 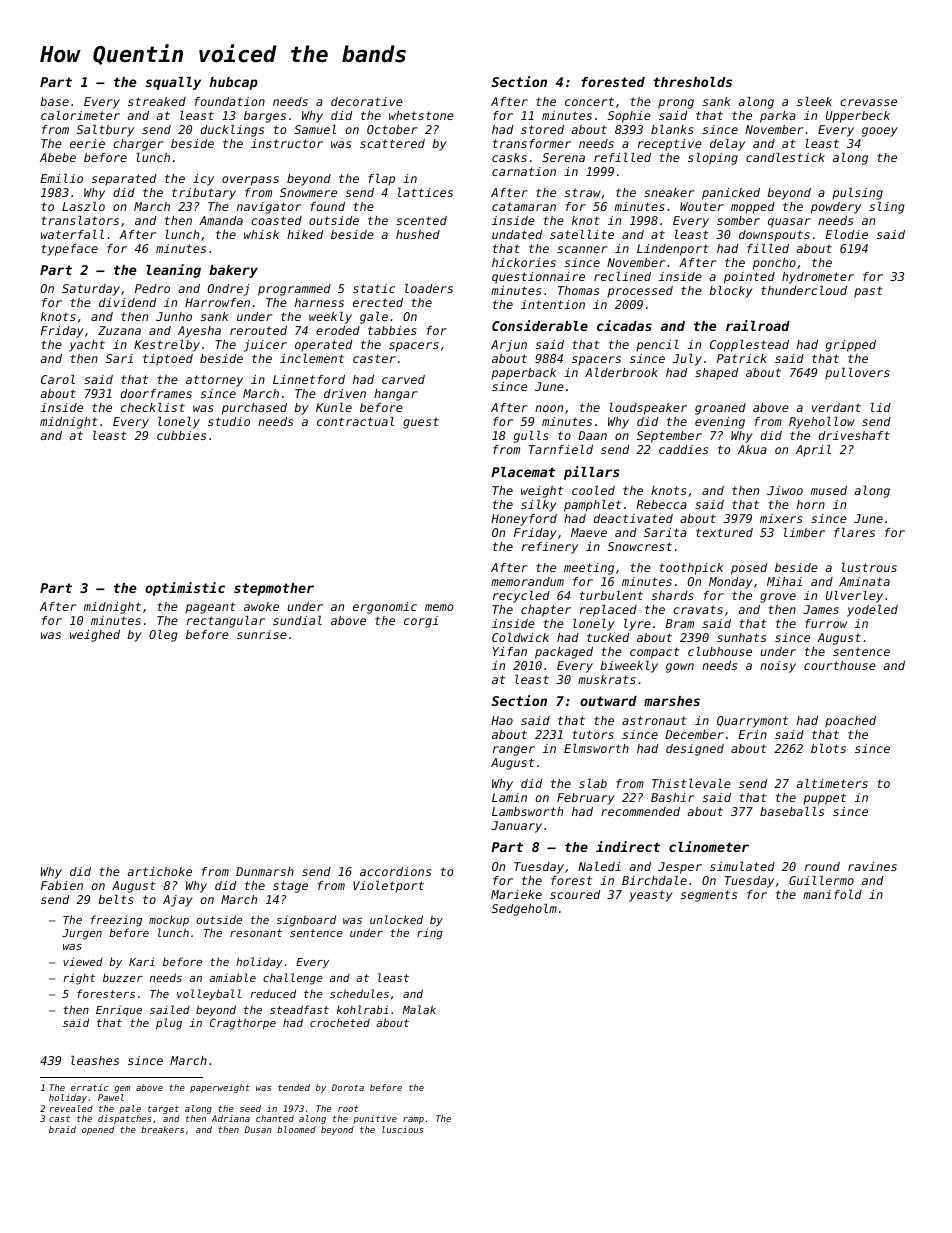 What do you see at coordinates (553, 304) in the page?
I see `intention` at bounding box center [553, 304].
